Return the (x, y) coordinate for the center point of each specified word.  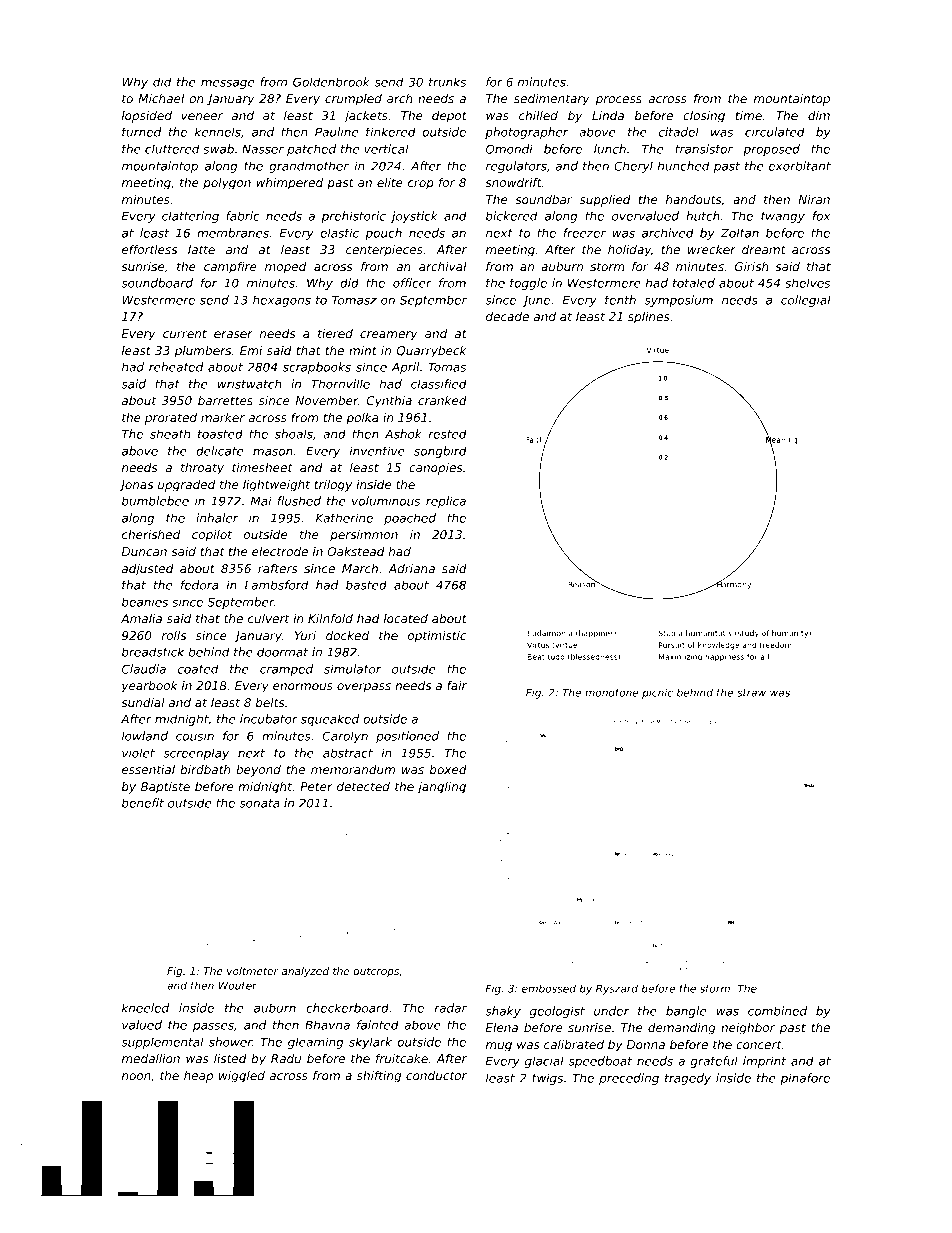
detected (363, 786)
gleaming (315, 1043)
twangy (783, 217)
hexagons (282, 301)
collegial (806, 301)
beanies (145, 602)
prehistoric (353, 217)
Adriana (411, 568)
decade (507, 316)
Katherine (344, 518)
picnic (657, 693)
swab (218, 149)
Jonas (136, 486)
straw (751, 693)
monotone (612, 693)
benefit (143, 803)
